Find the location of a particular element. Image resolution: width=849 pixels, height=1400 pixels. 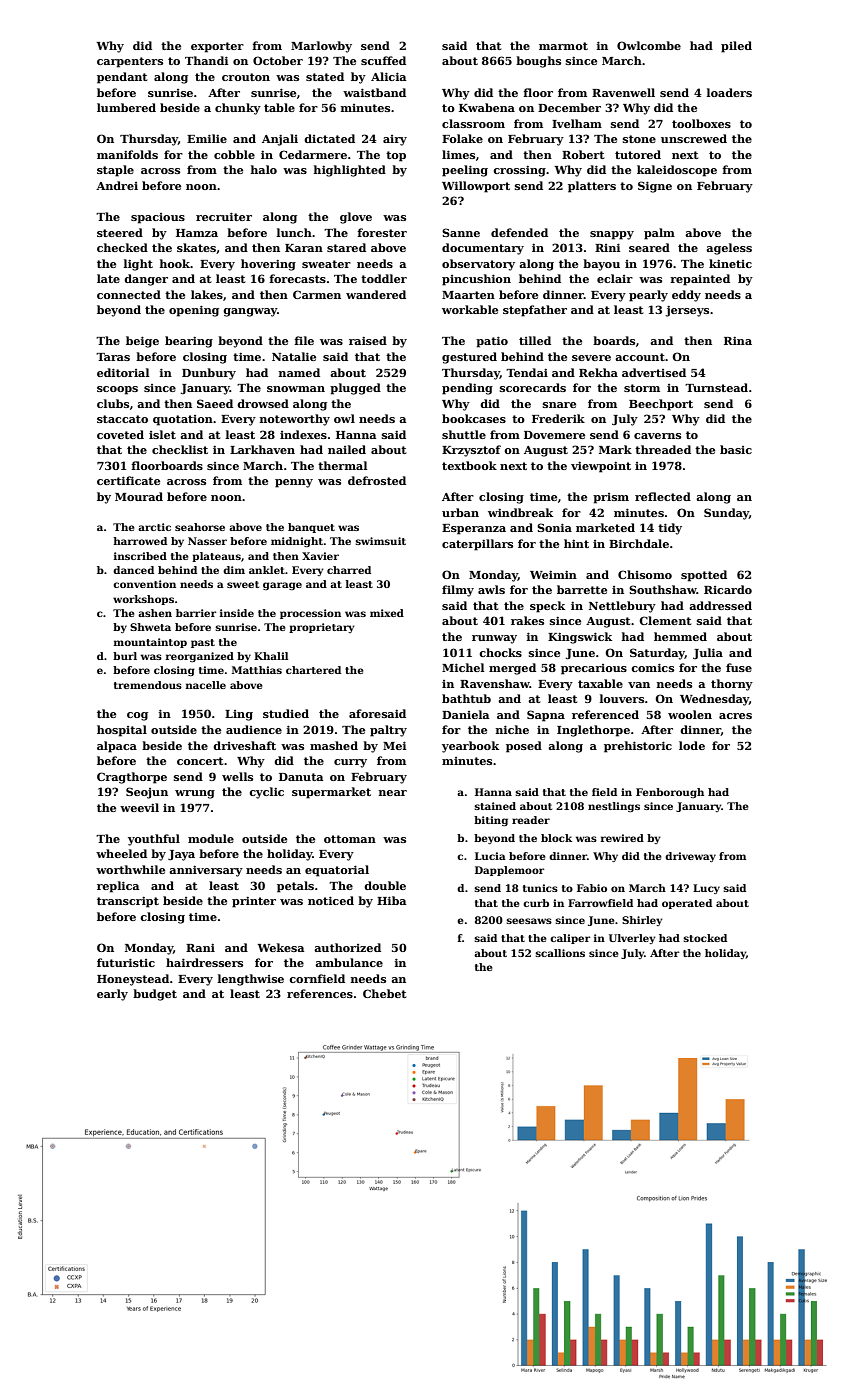

checklist is located at coordinates (180, 449).
